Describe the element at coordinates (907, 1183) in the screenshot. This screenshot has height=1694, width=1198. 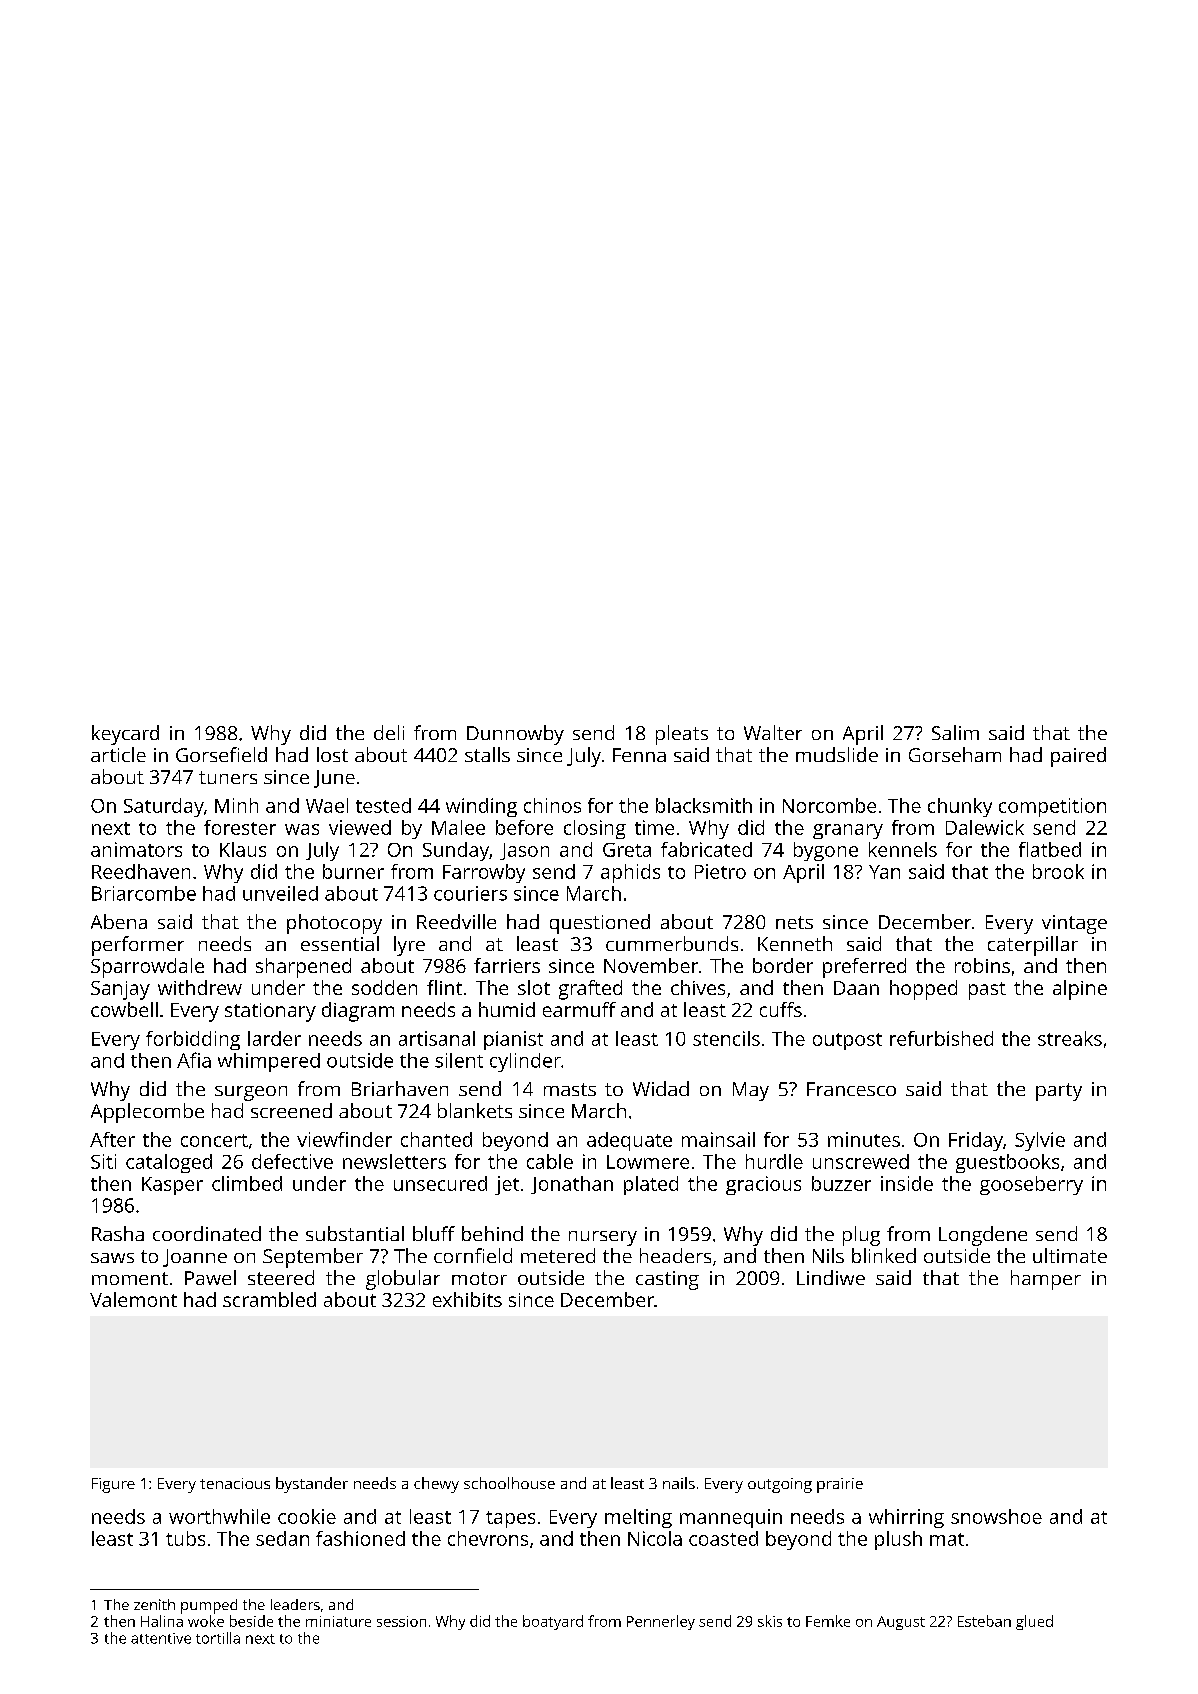
I see `inside` at that location.
